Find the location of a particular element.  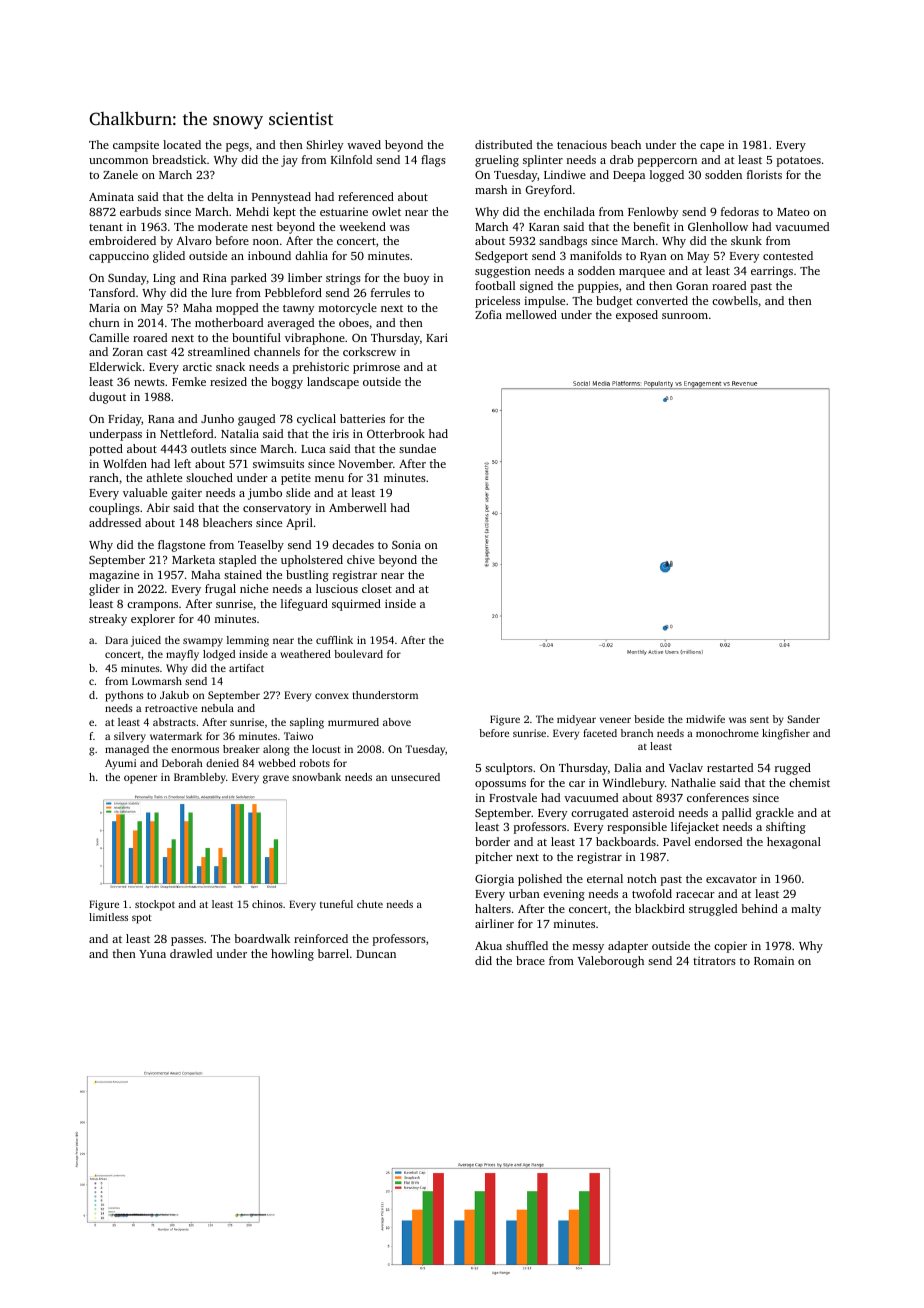

brace is located at coordinates (530, 960).
